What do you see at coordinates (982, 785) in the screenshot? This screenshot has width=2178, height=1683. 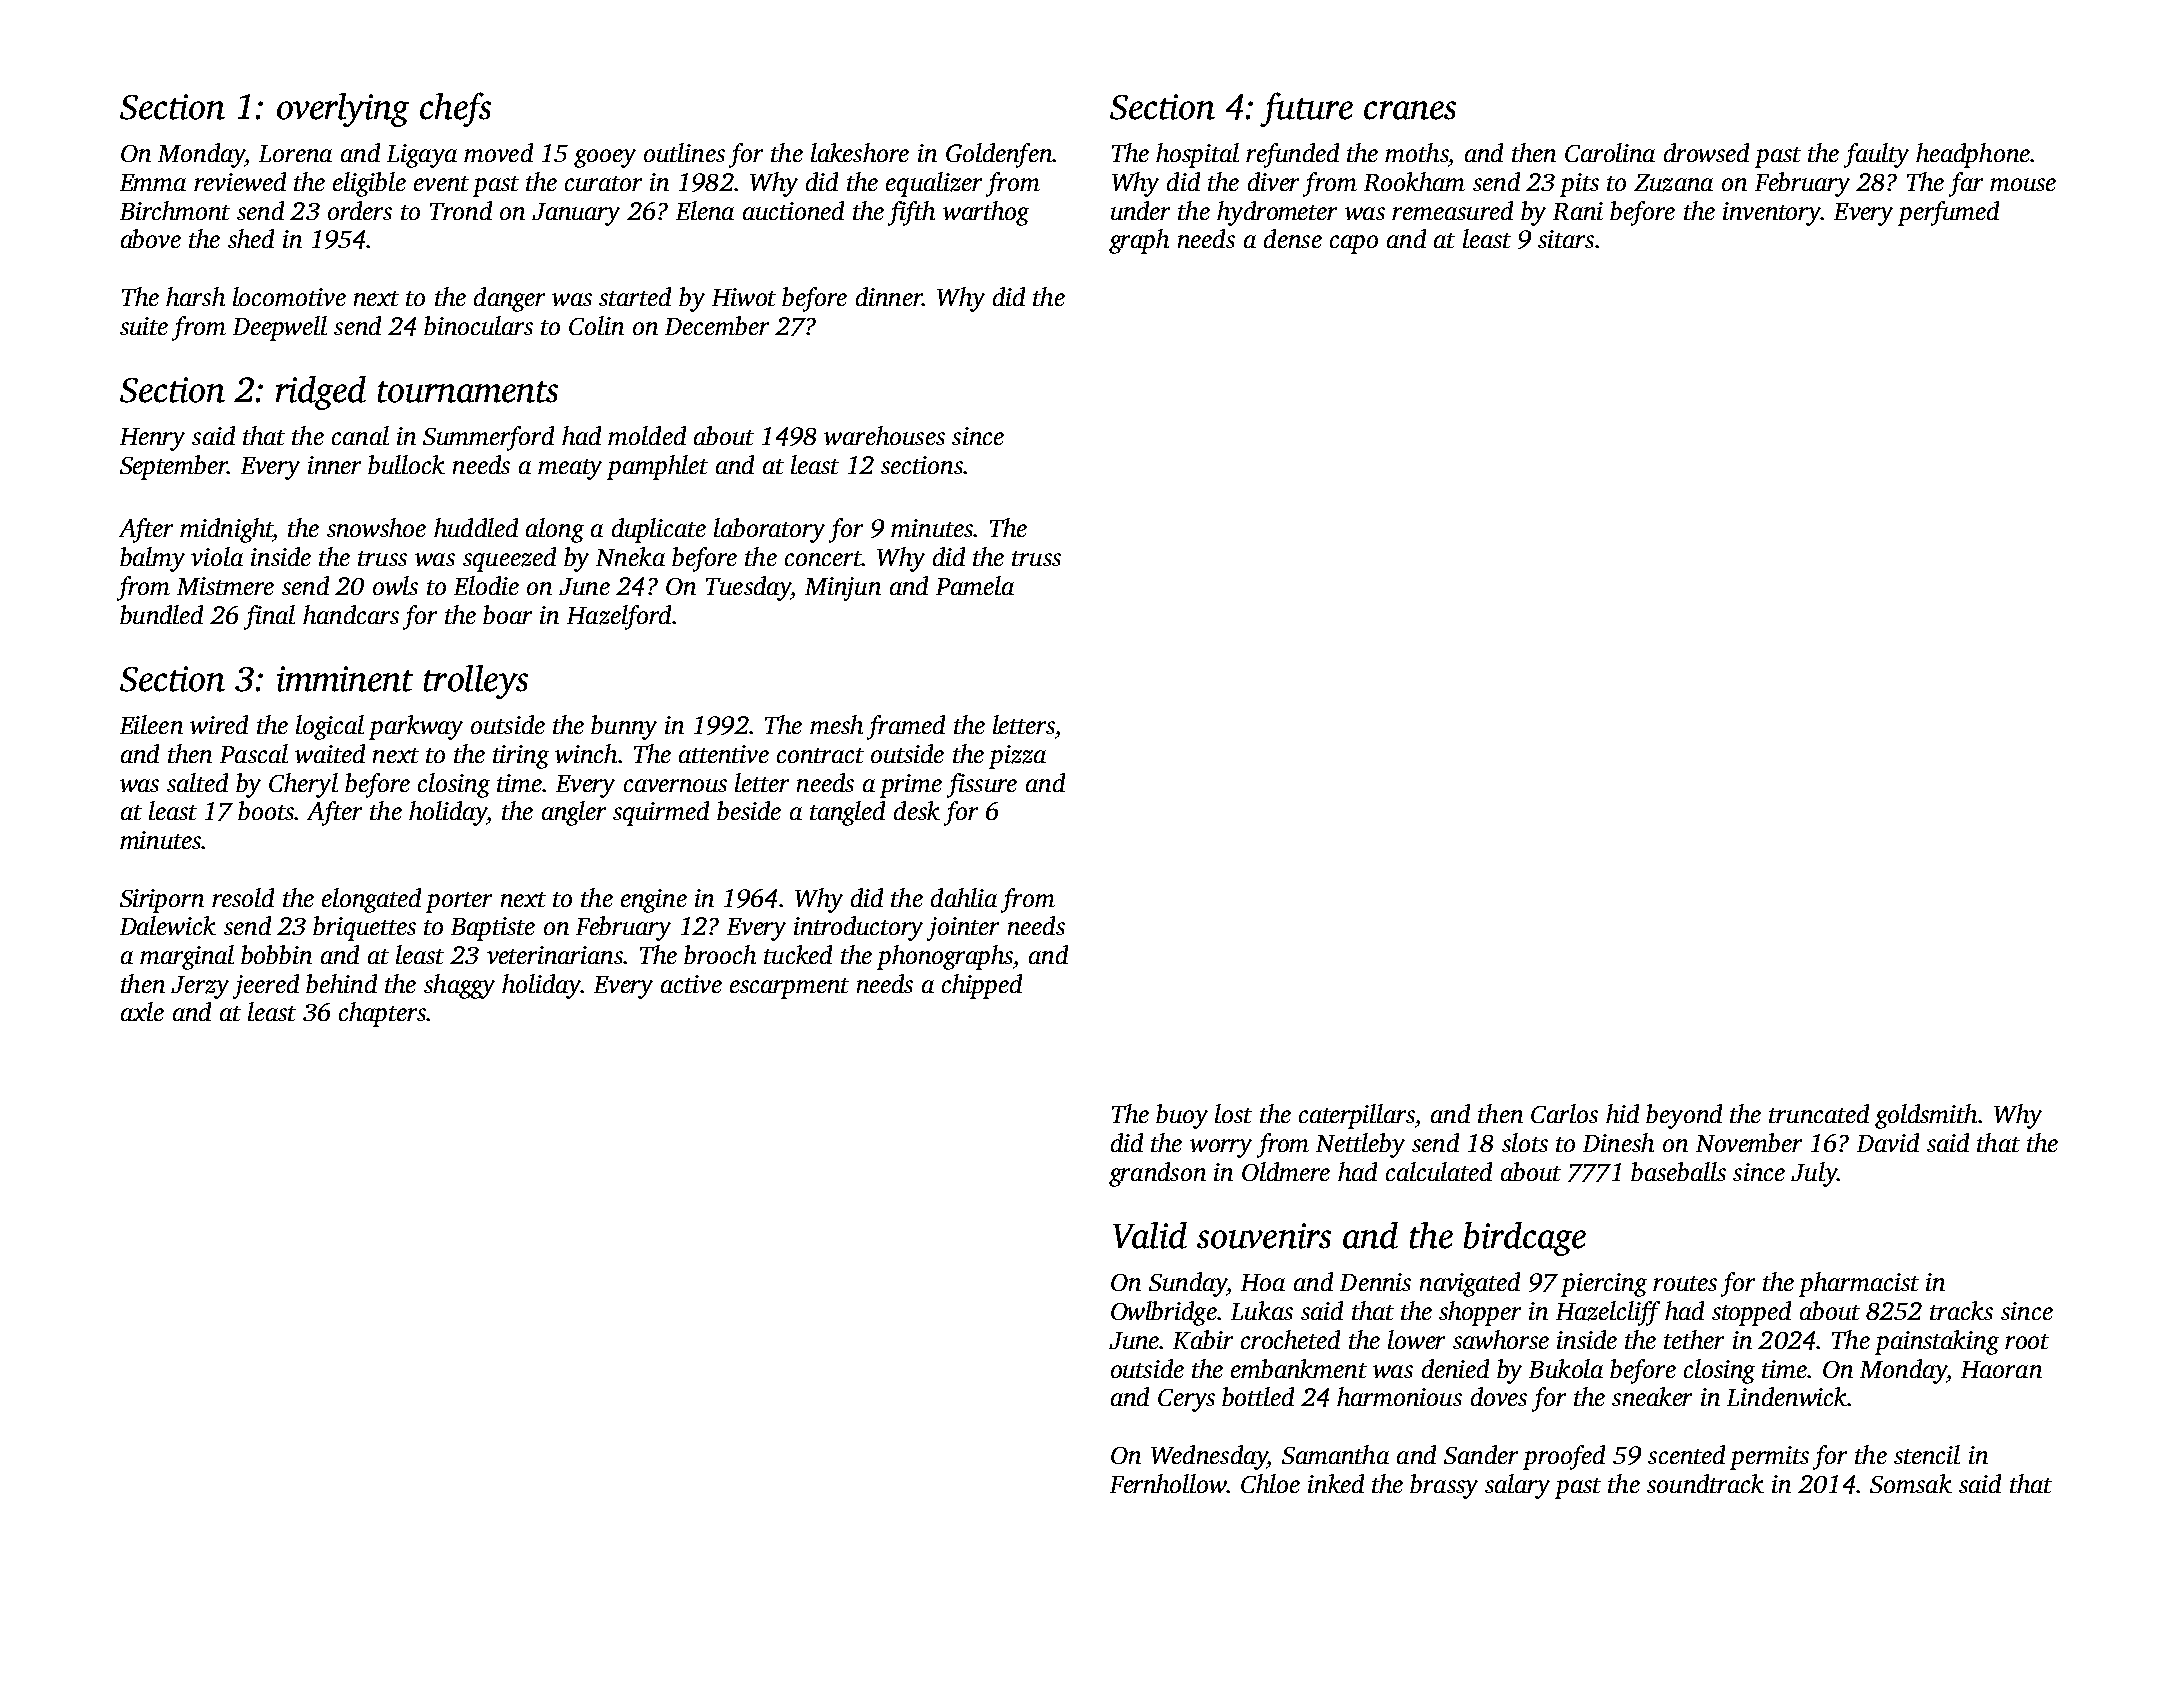 I see `fissure` at bounding box center [982, 785].
